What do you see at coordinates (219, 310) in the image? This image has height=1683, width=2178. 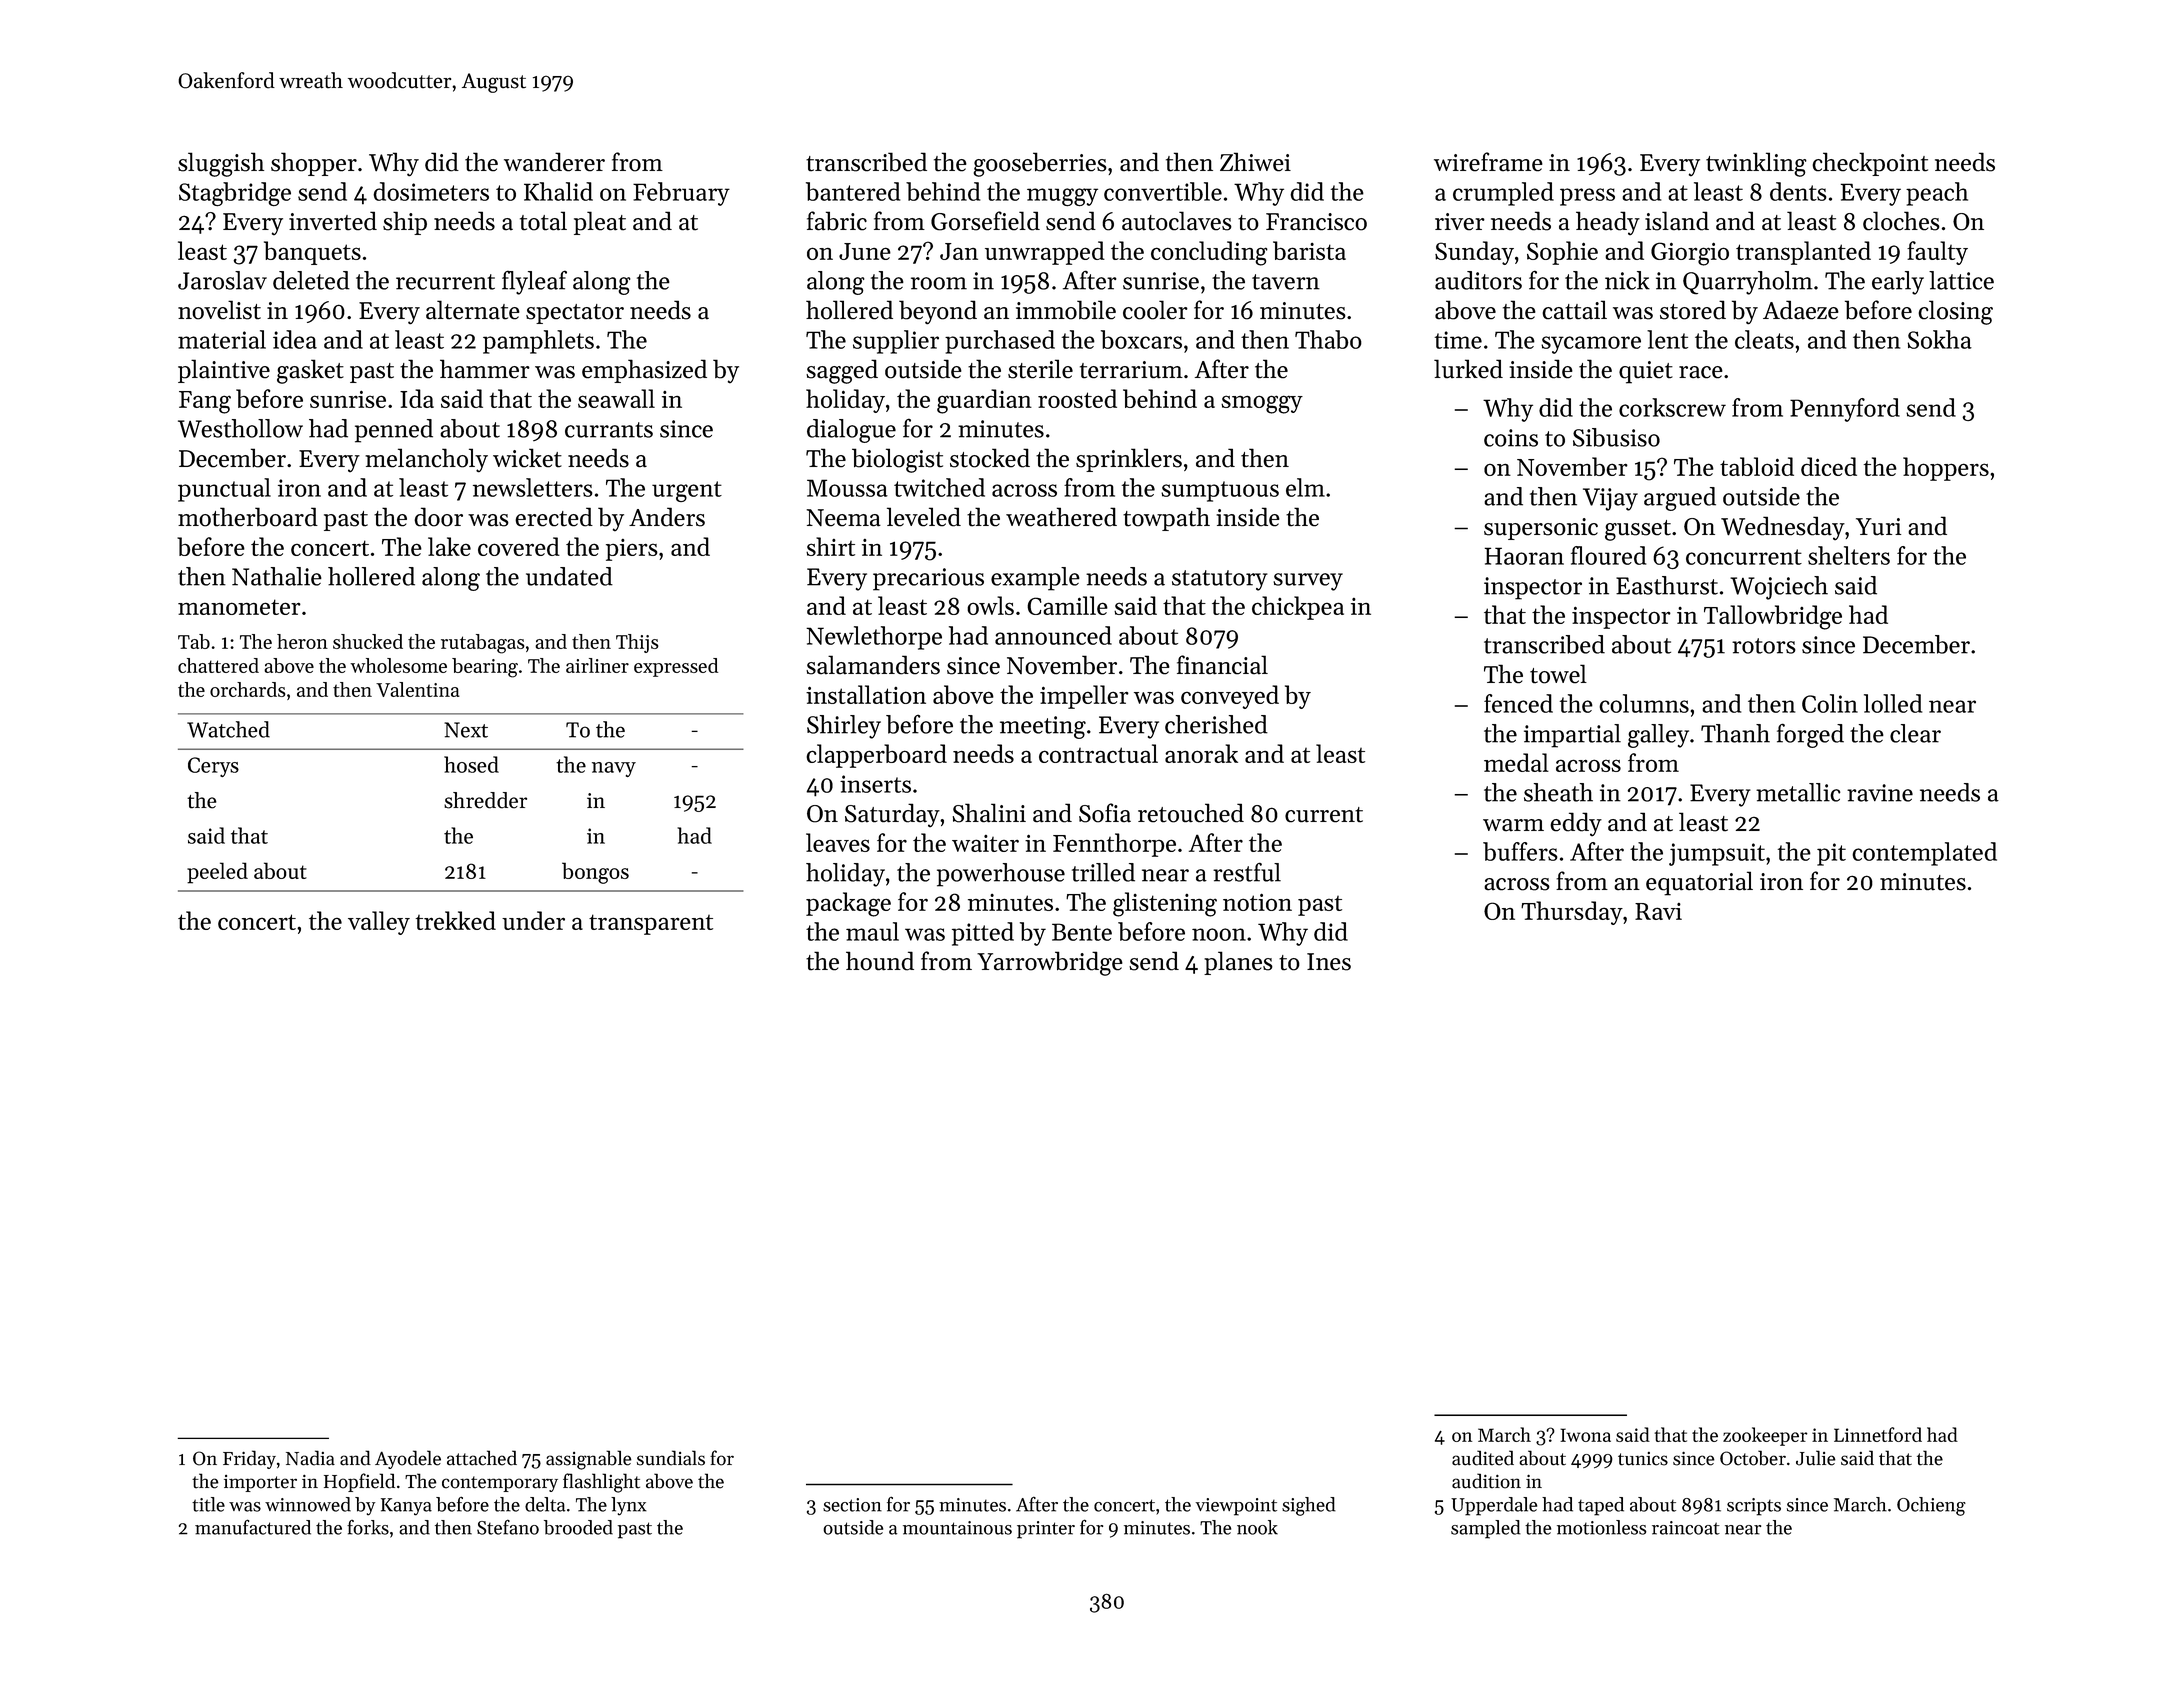 I see `novelist` at bounding box center [219, 310].
